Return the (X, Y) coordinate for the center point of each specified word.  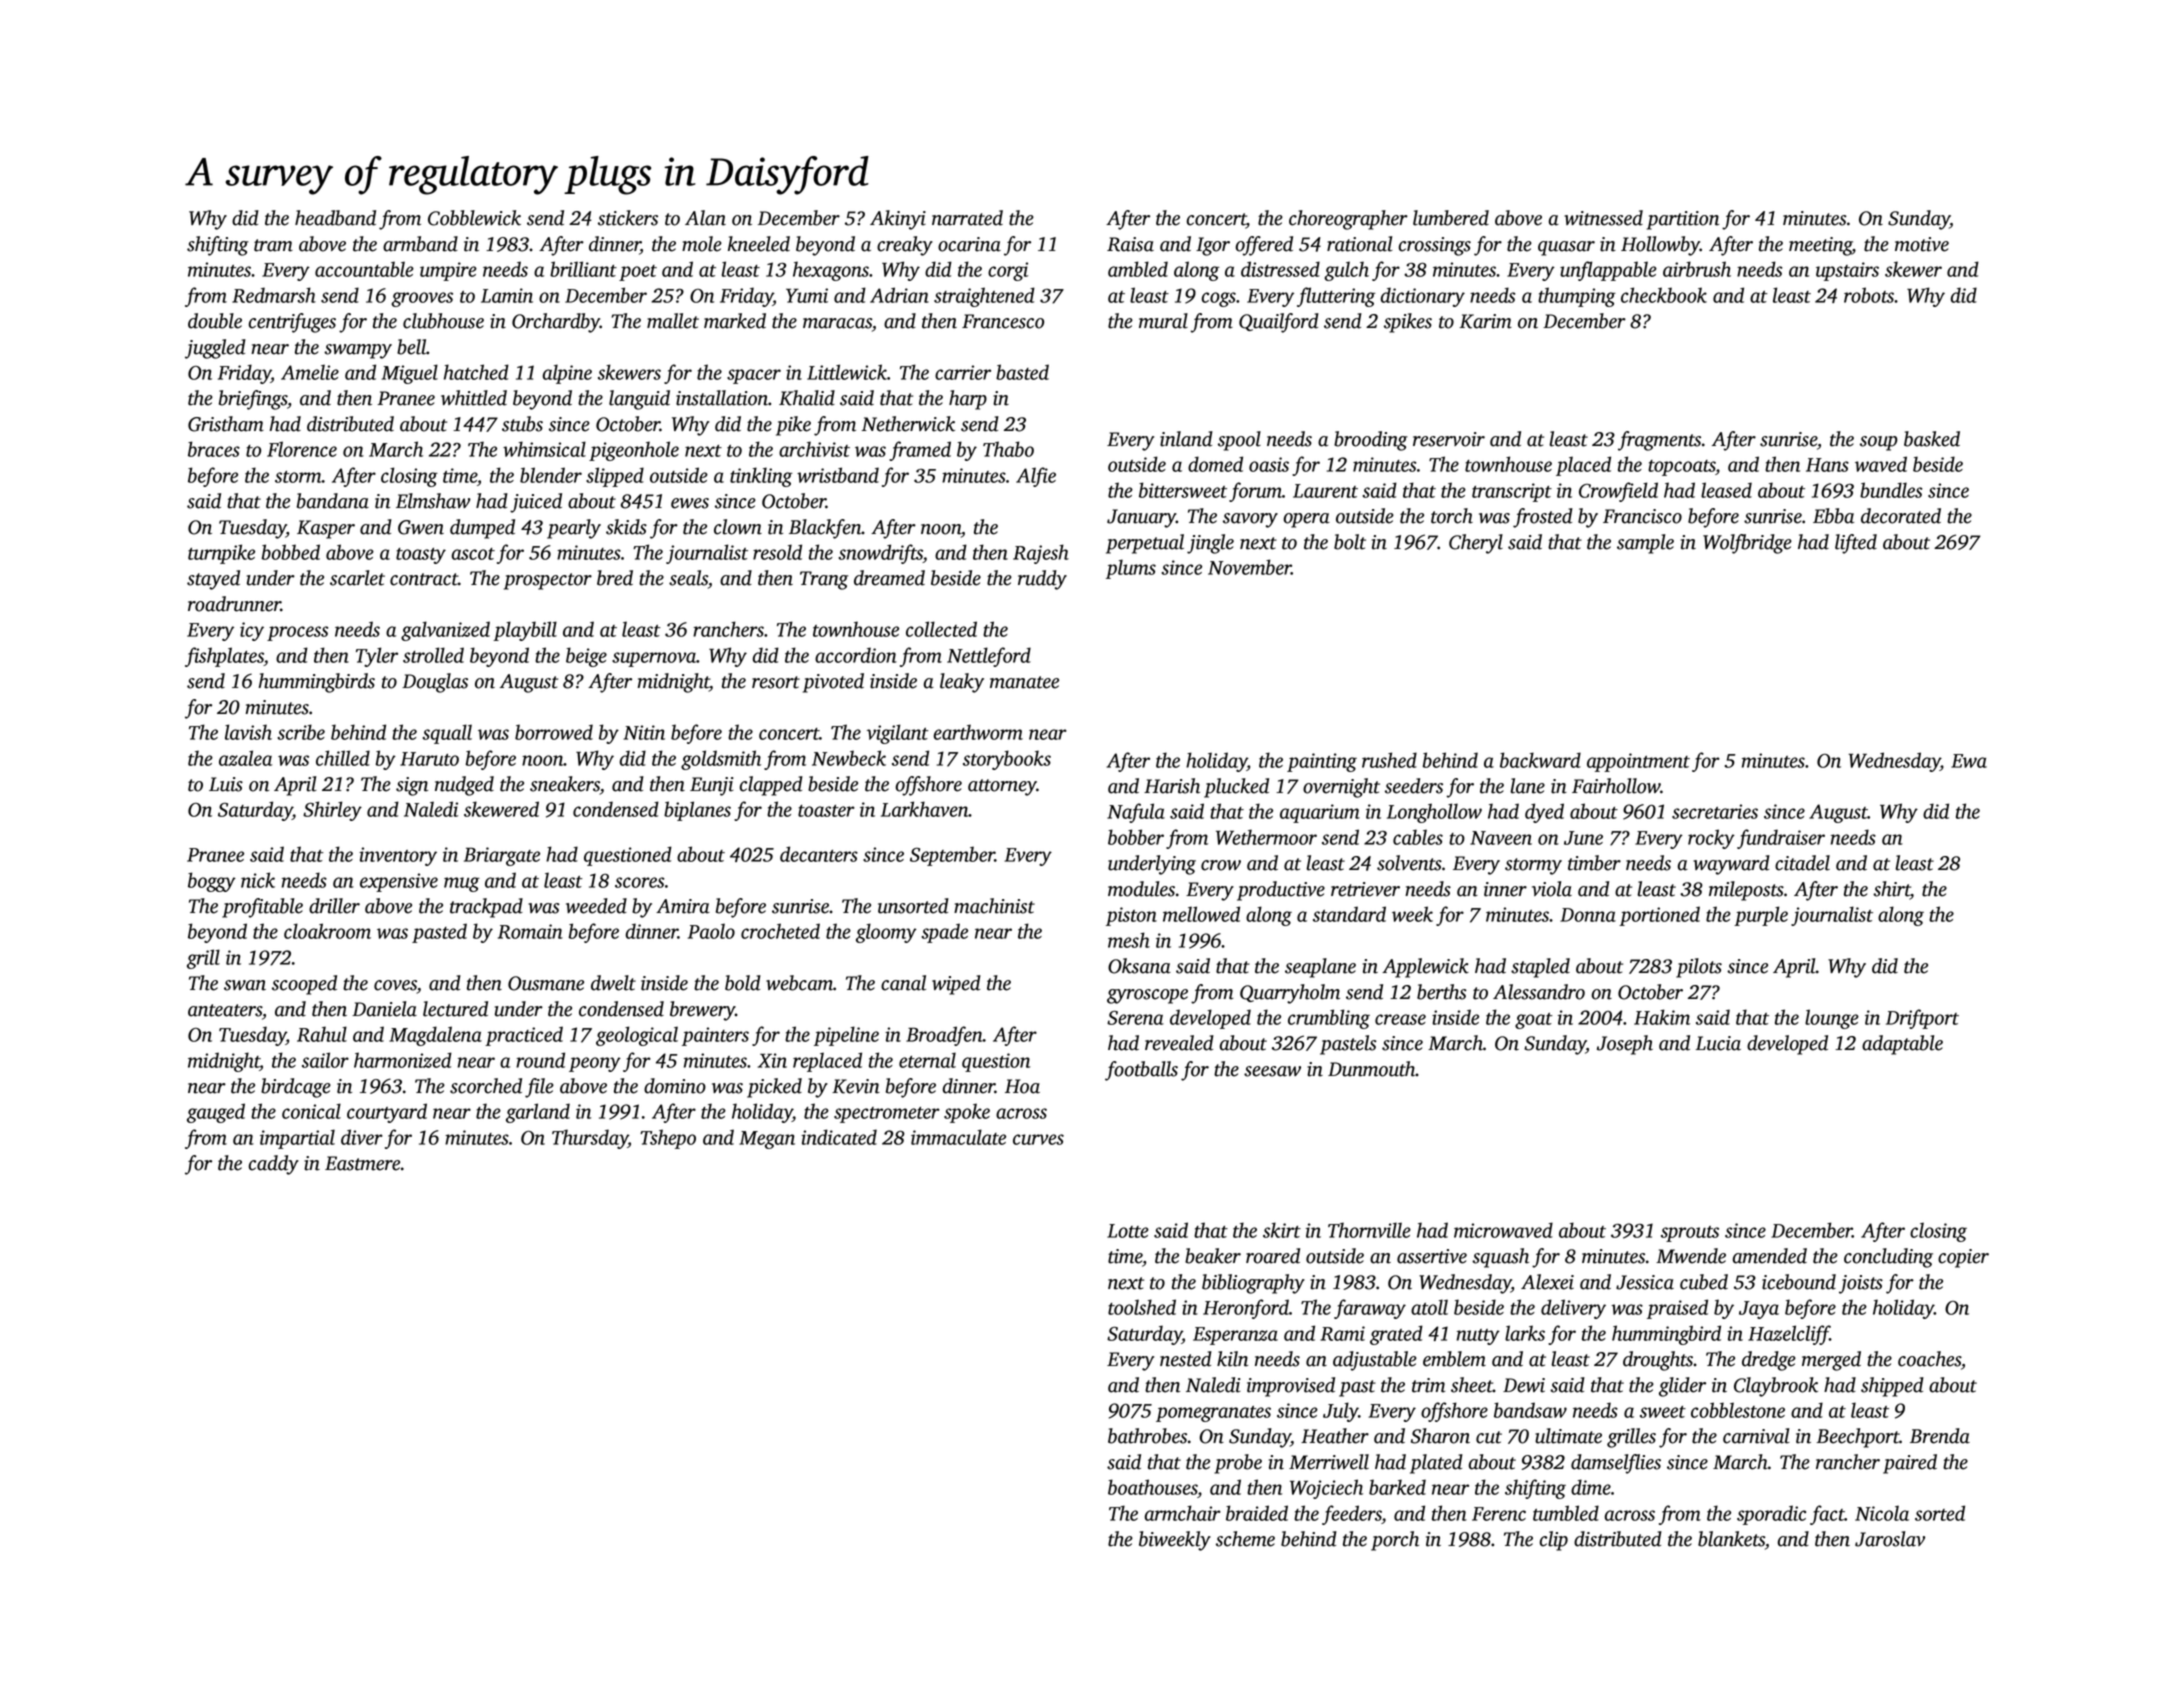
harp (968, 400)
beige (586, 657)
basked (1932, 439)
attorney (1002, 787)
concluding (1888, 1258)
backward (1540, 760)
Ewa (1969, 761)
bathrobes (1147, 1436)
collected (941, 629)
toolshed (1142, 1307)
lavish (248, 732)
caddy (274, 1165)
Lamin (507, 295)
